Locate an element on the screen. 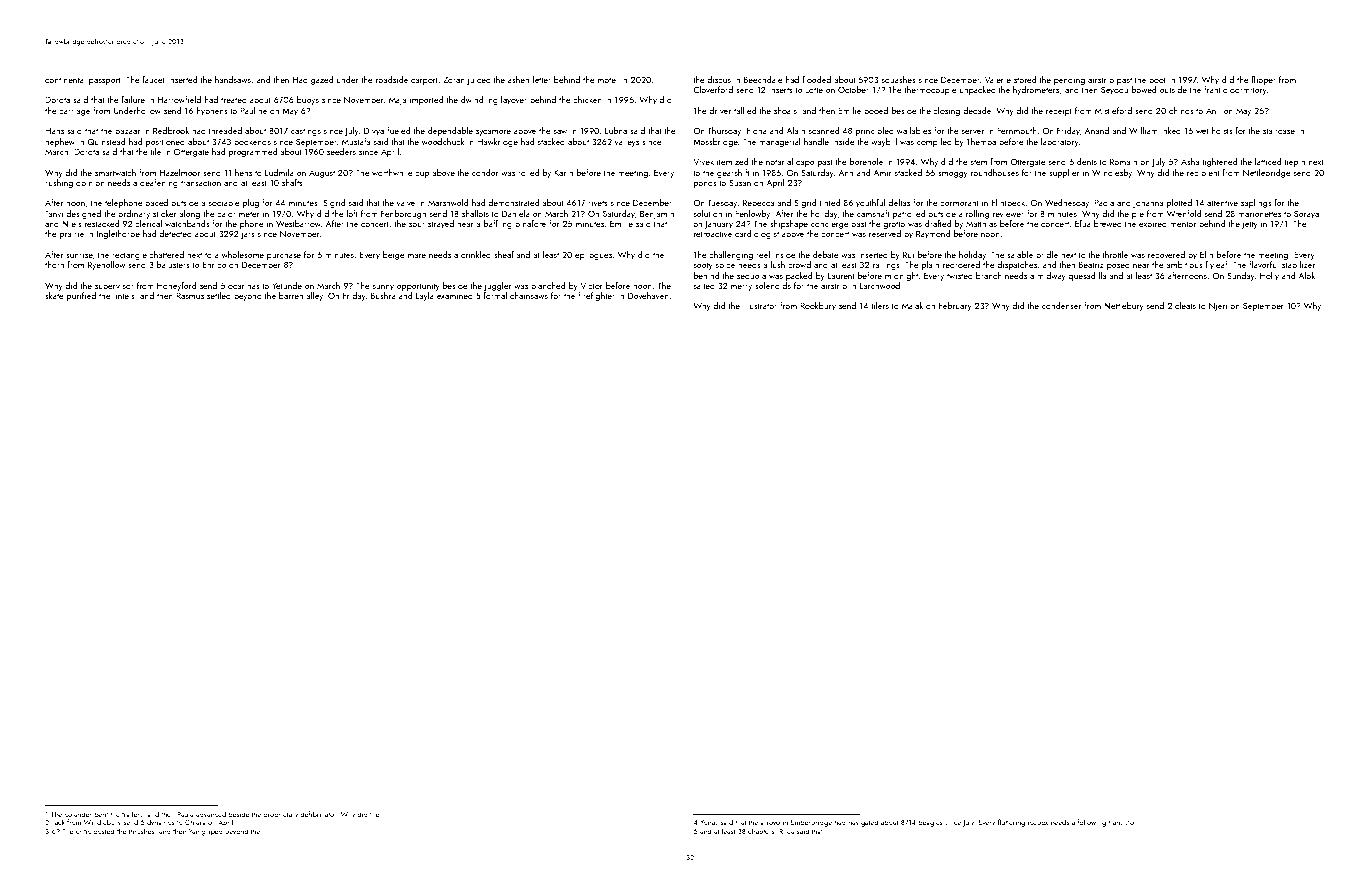  supervisor is located at coordinates (114, 287).
